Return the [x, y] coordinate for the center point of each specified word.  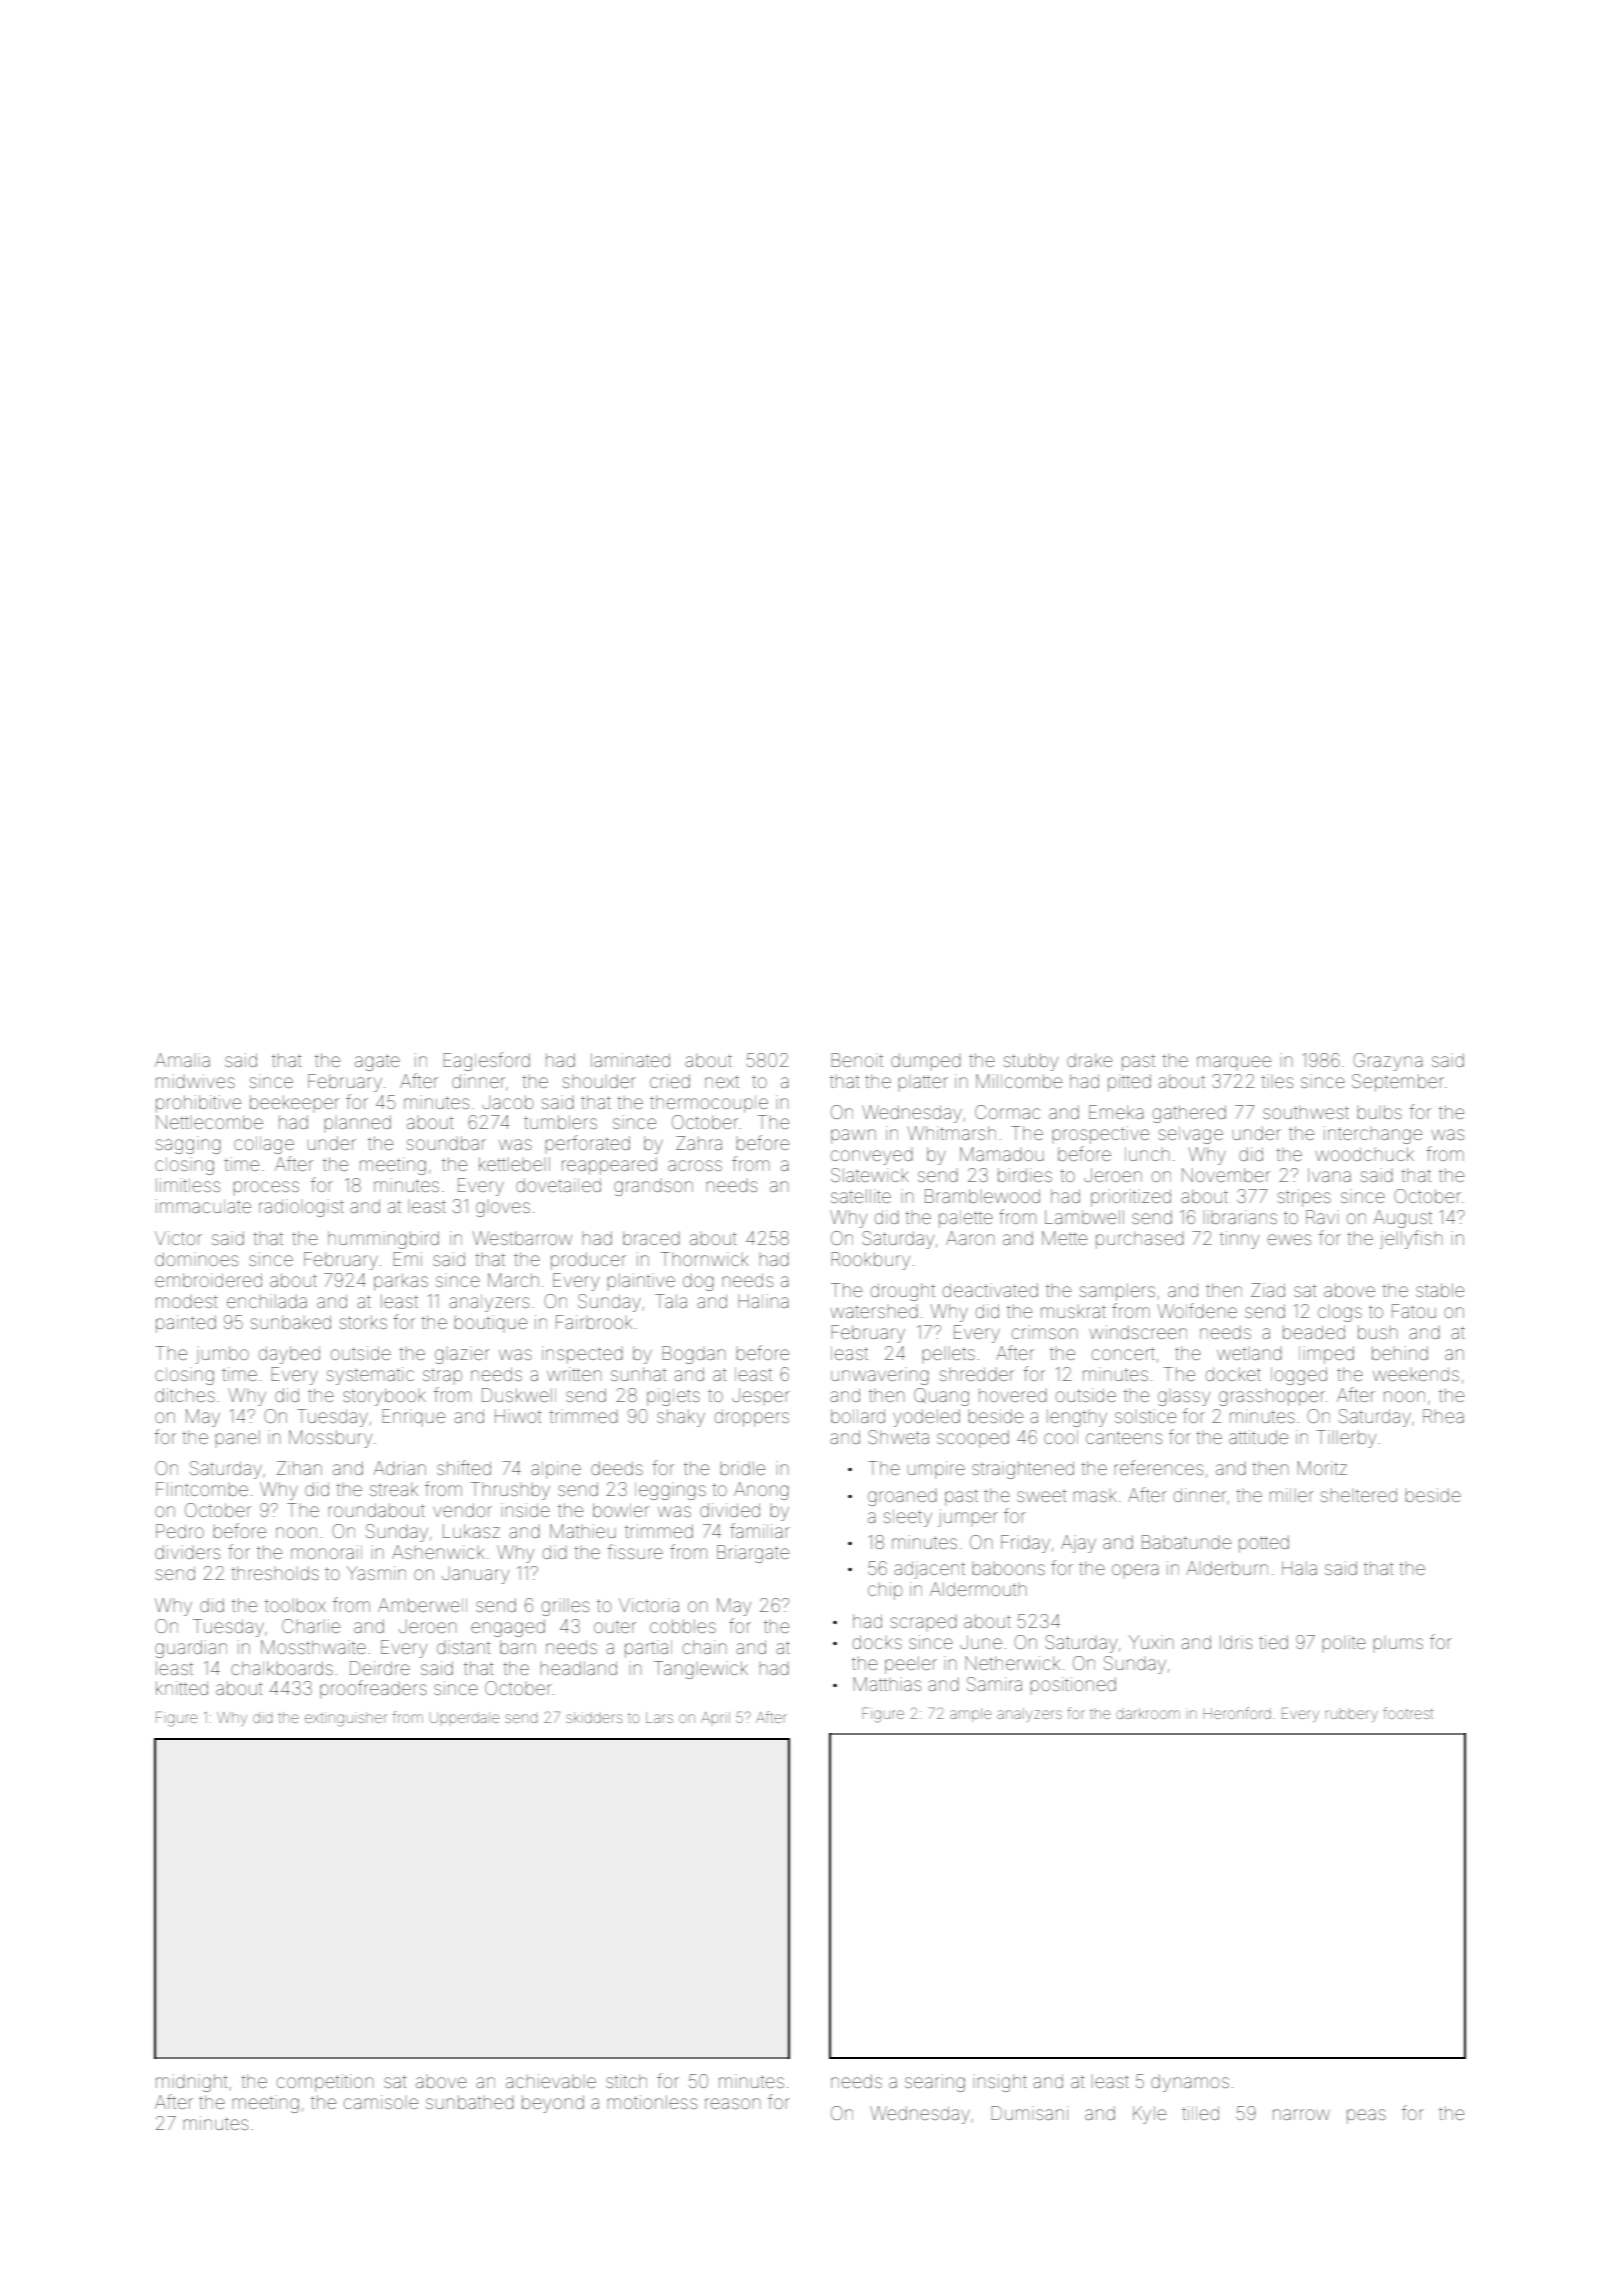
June [981, 1642]
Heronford [1237, 1713]
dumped [926, 1061]
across [695, 1165]
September [1398, 1083]
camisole [381, 2102]
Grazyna [1388, 1062]
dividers [187, 1552]
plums [1398, 1644]
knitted [182, 1688]
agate [377, 1062]
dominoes [196, 1259]
